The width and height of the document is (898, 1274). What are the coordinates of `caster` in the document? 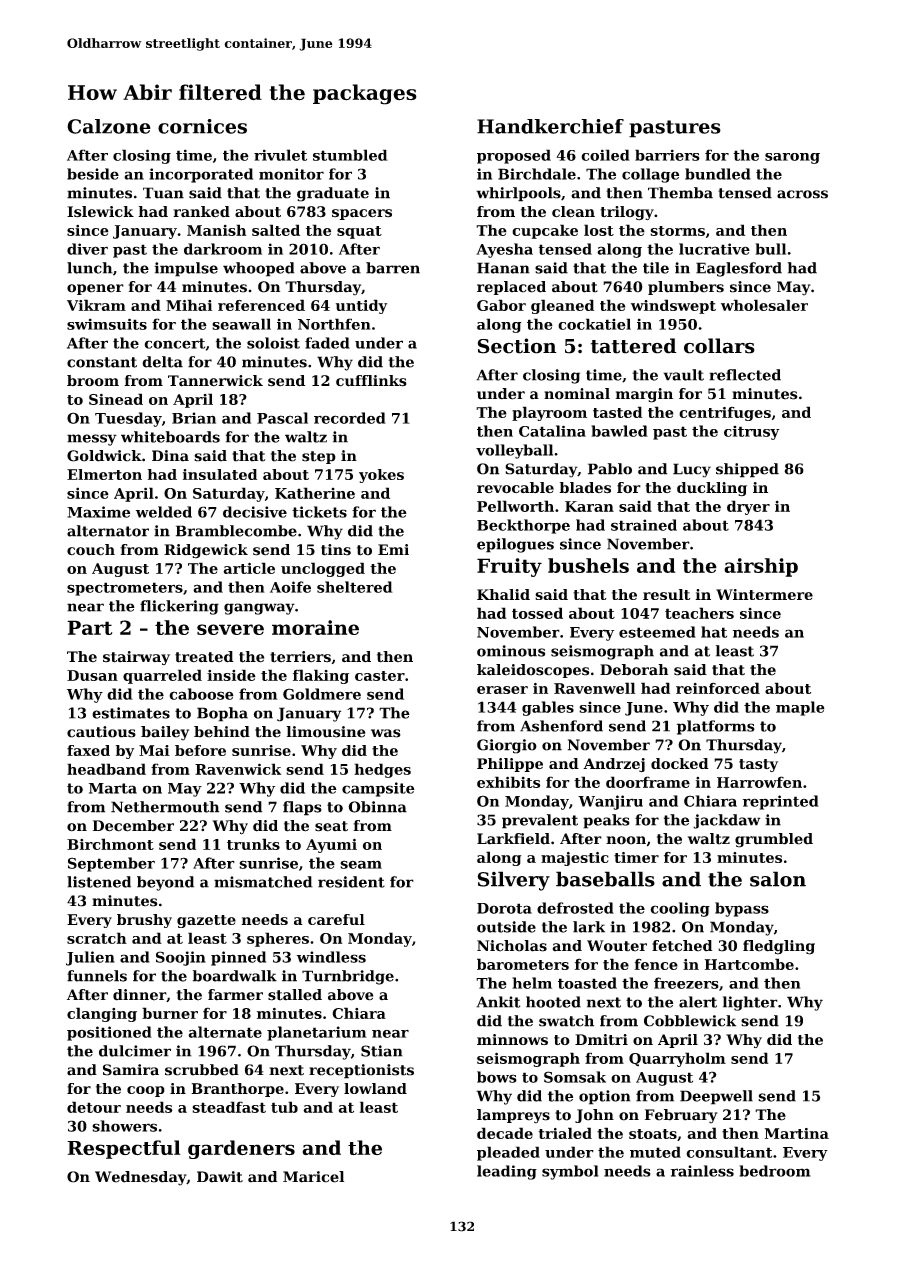 It's located at (380, 676).
